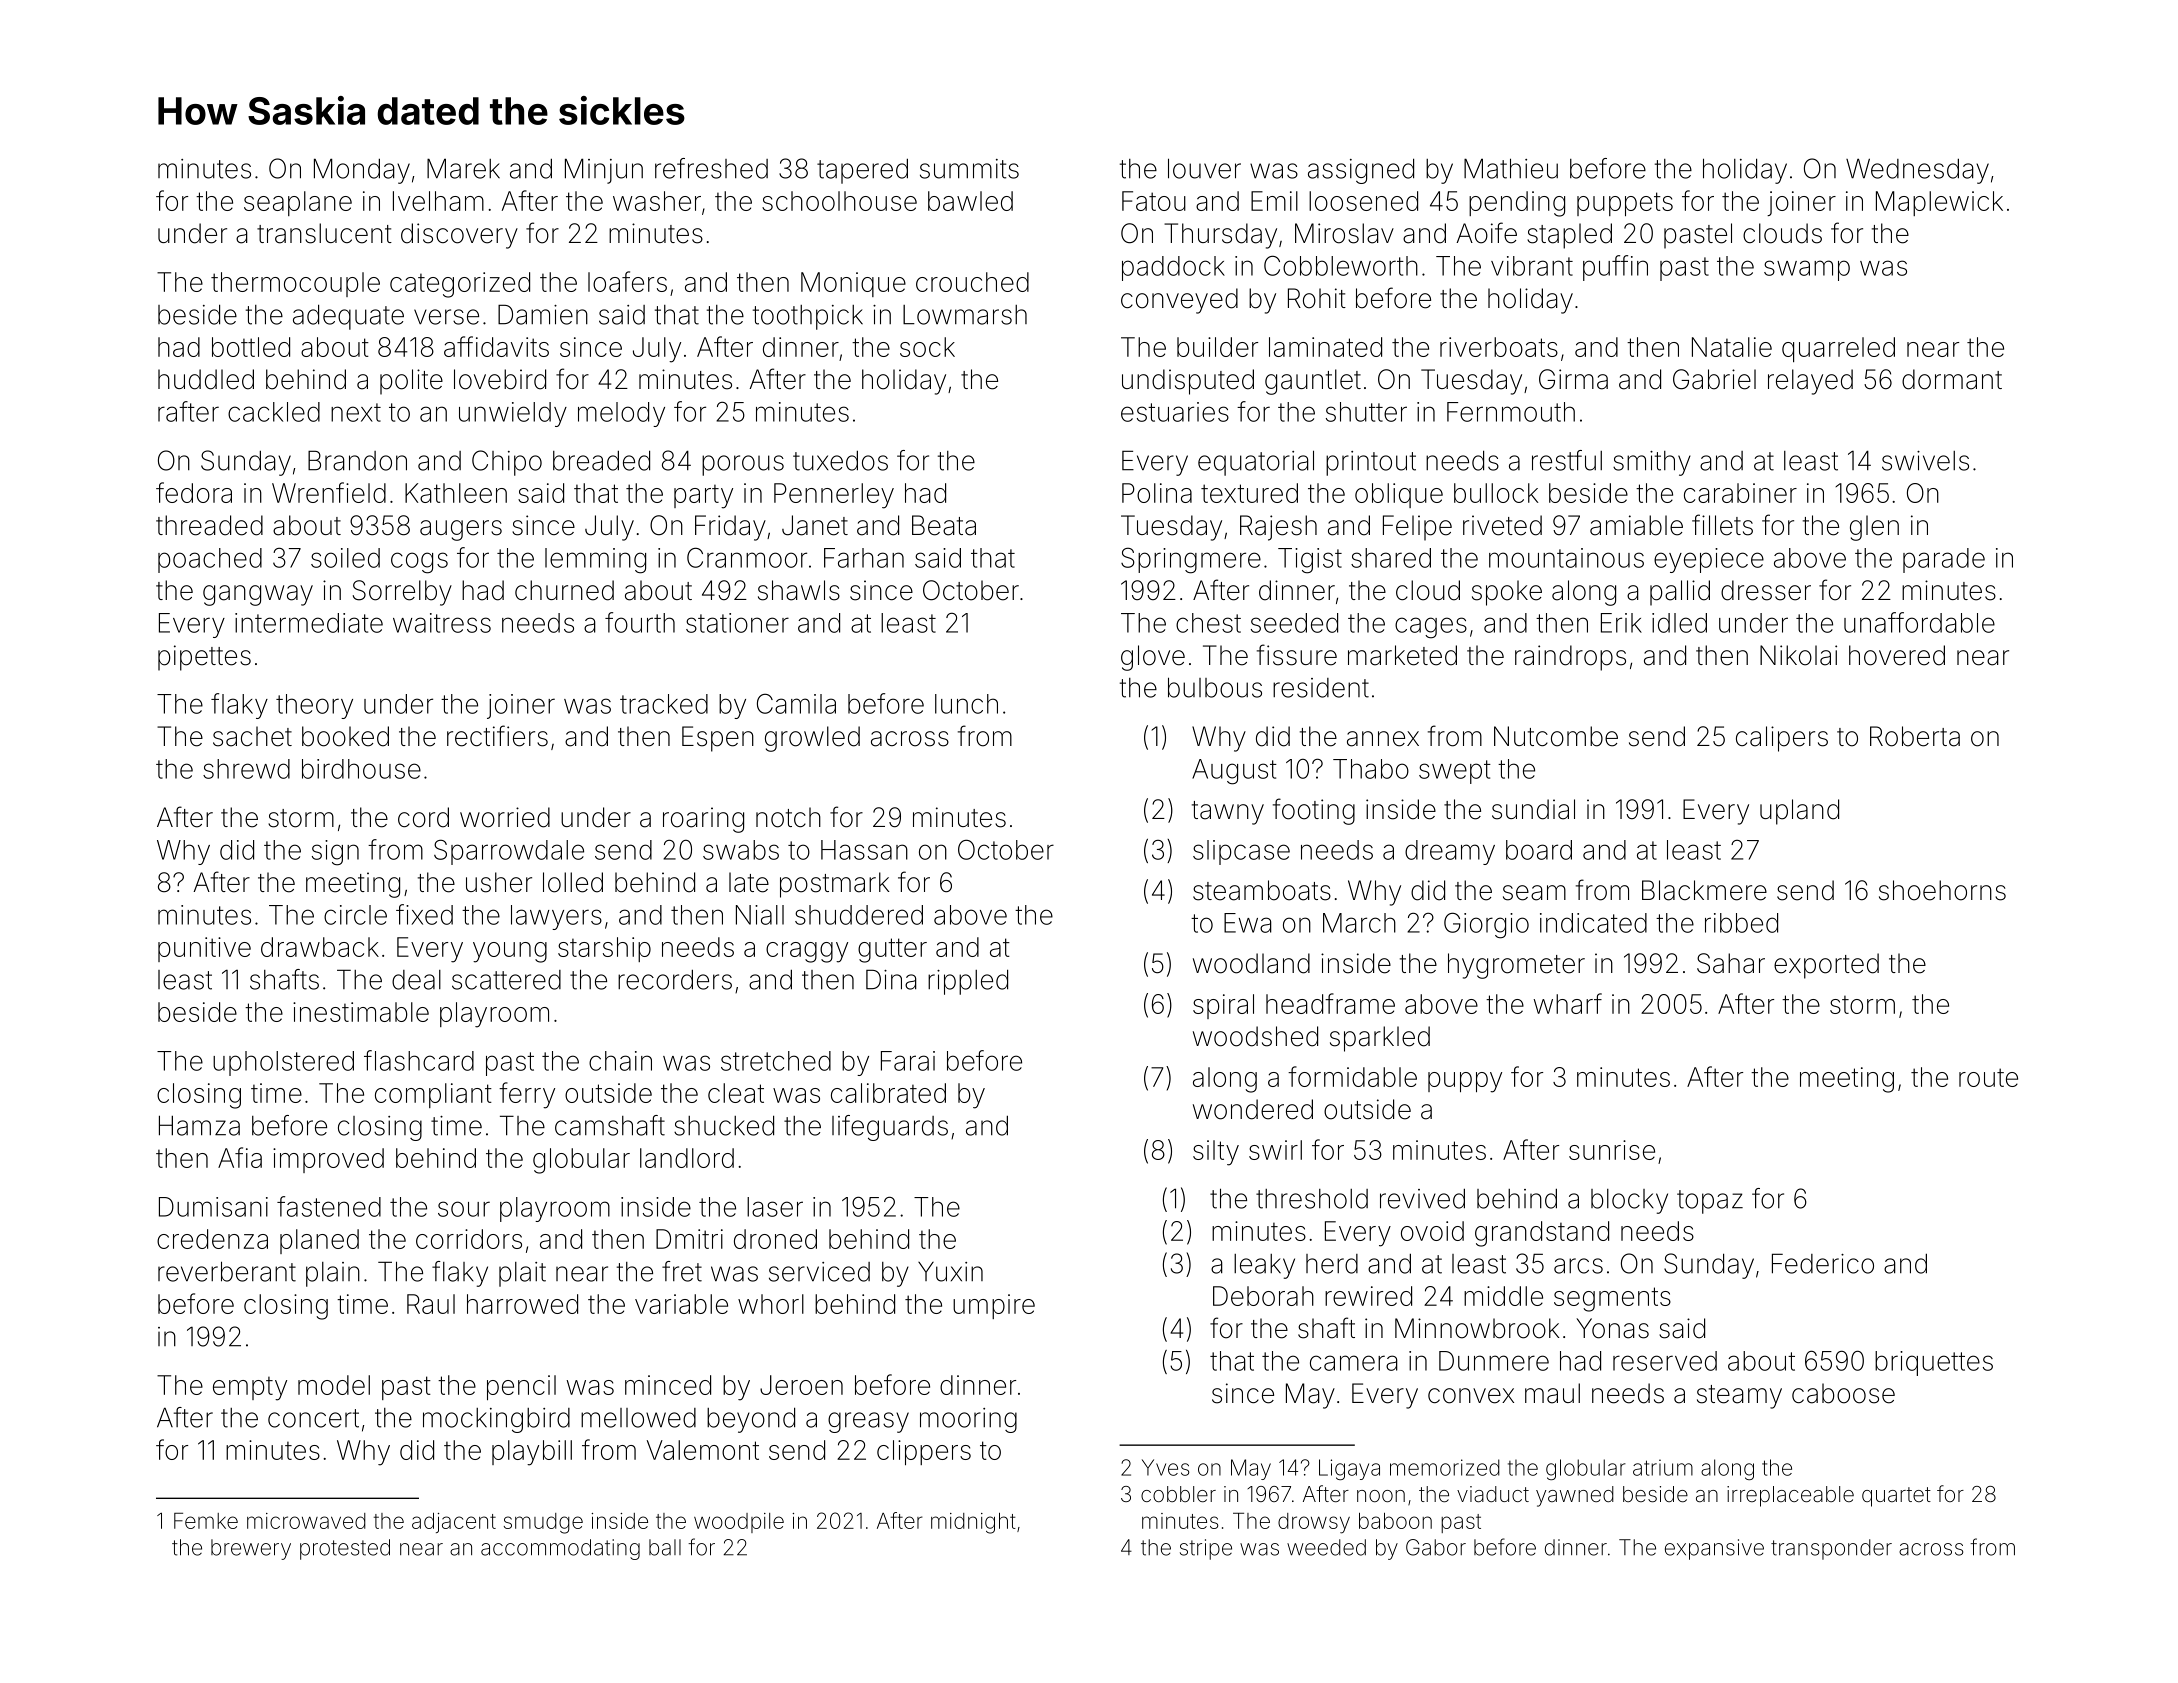 This document has width=2178, height=1683. I want to click on oblique, so click(1399, 495).
